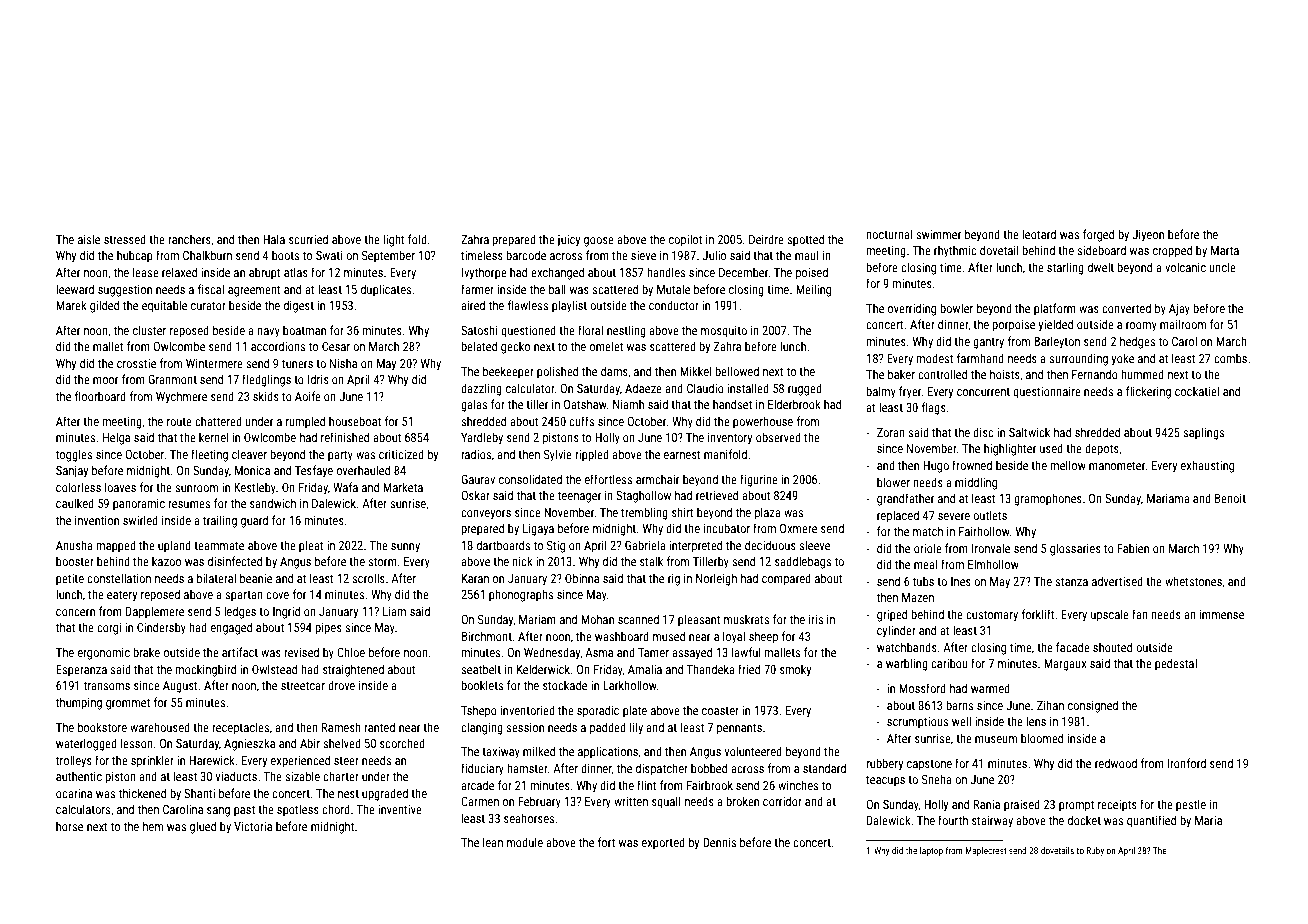 The width and height of the page is (1308, 924). Describe the element at coordinates (179, 422) in the page. I see `route` at that location.
